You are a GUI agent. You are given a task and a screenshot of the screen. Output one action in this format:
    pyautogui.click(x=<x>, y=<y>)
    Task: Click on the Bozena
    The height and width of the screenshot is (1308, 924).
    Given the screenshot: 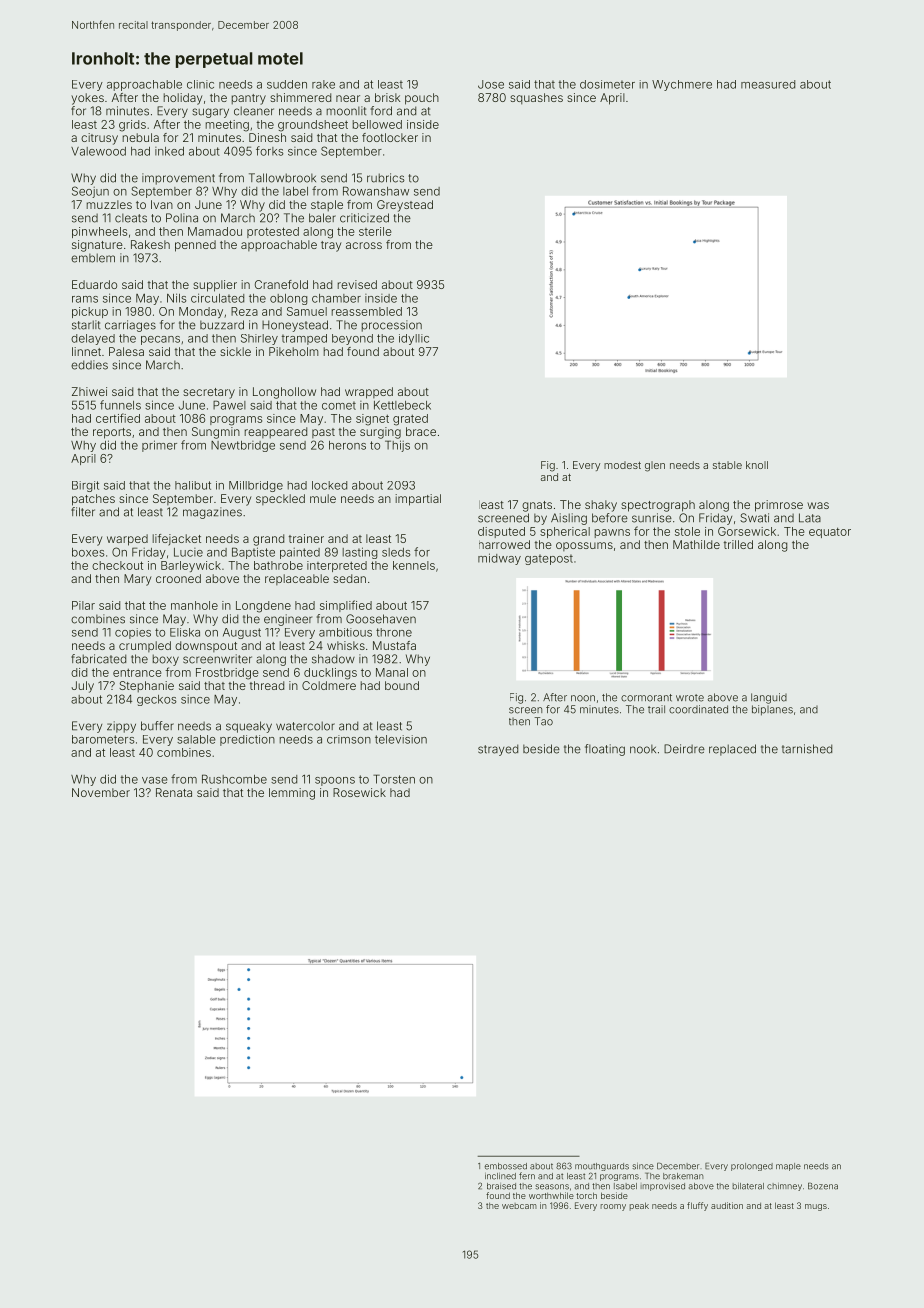 What is the action you would take?
    pyautogui.click(x=823, y=1186)
